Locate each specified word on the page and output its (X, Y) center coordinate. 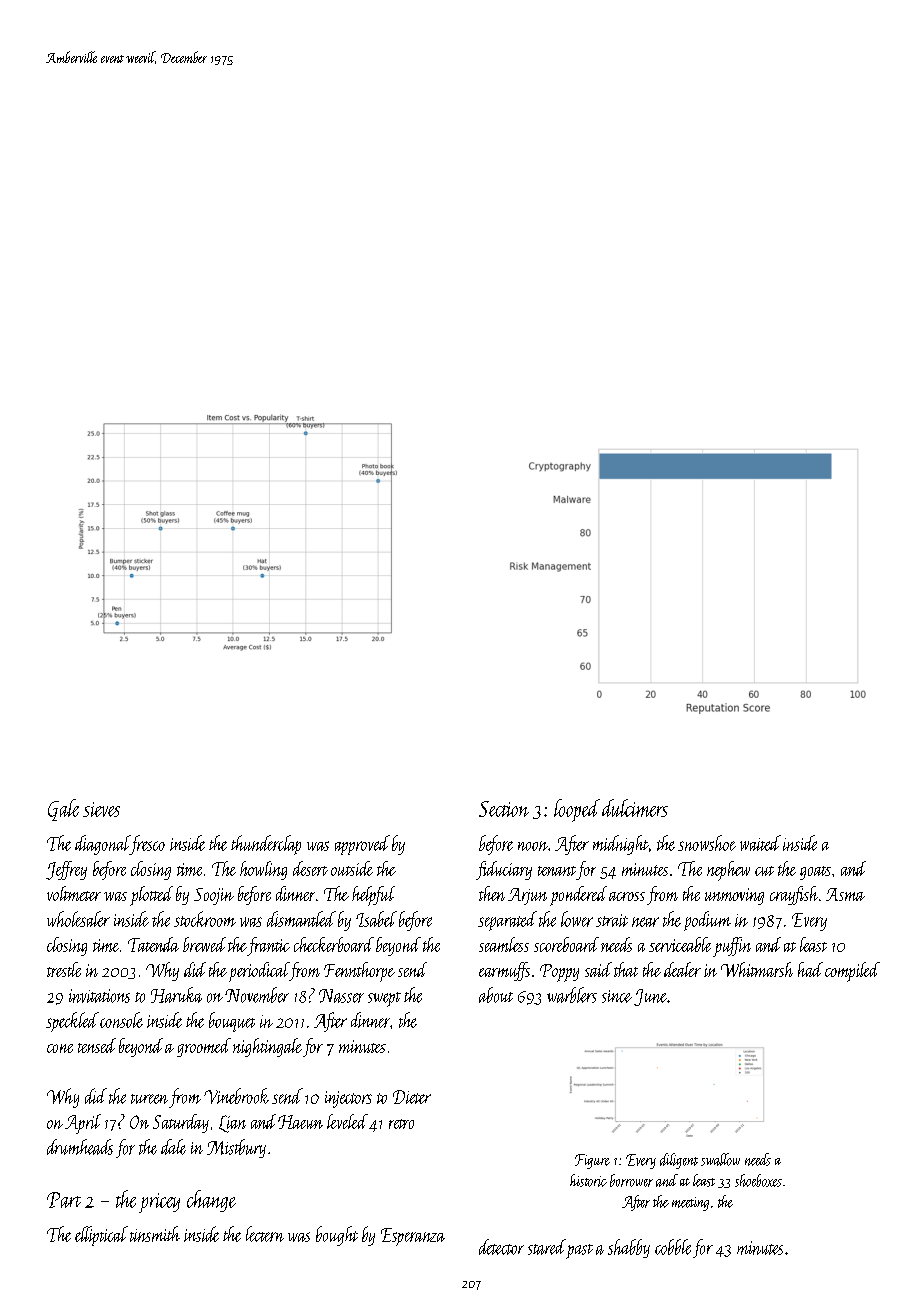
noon (533, 846)
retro (401, 1124)
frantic (268, 946)
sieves (101, 809)
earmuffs (504, 971)
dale (173, 1147)
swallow (720, 1159)
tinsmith (155, 1234)
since (617, 996)
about (496, 995)
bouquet (232, 1022)
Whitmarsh (757, 969)
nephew (728, 871)
